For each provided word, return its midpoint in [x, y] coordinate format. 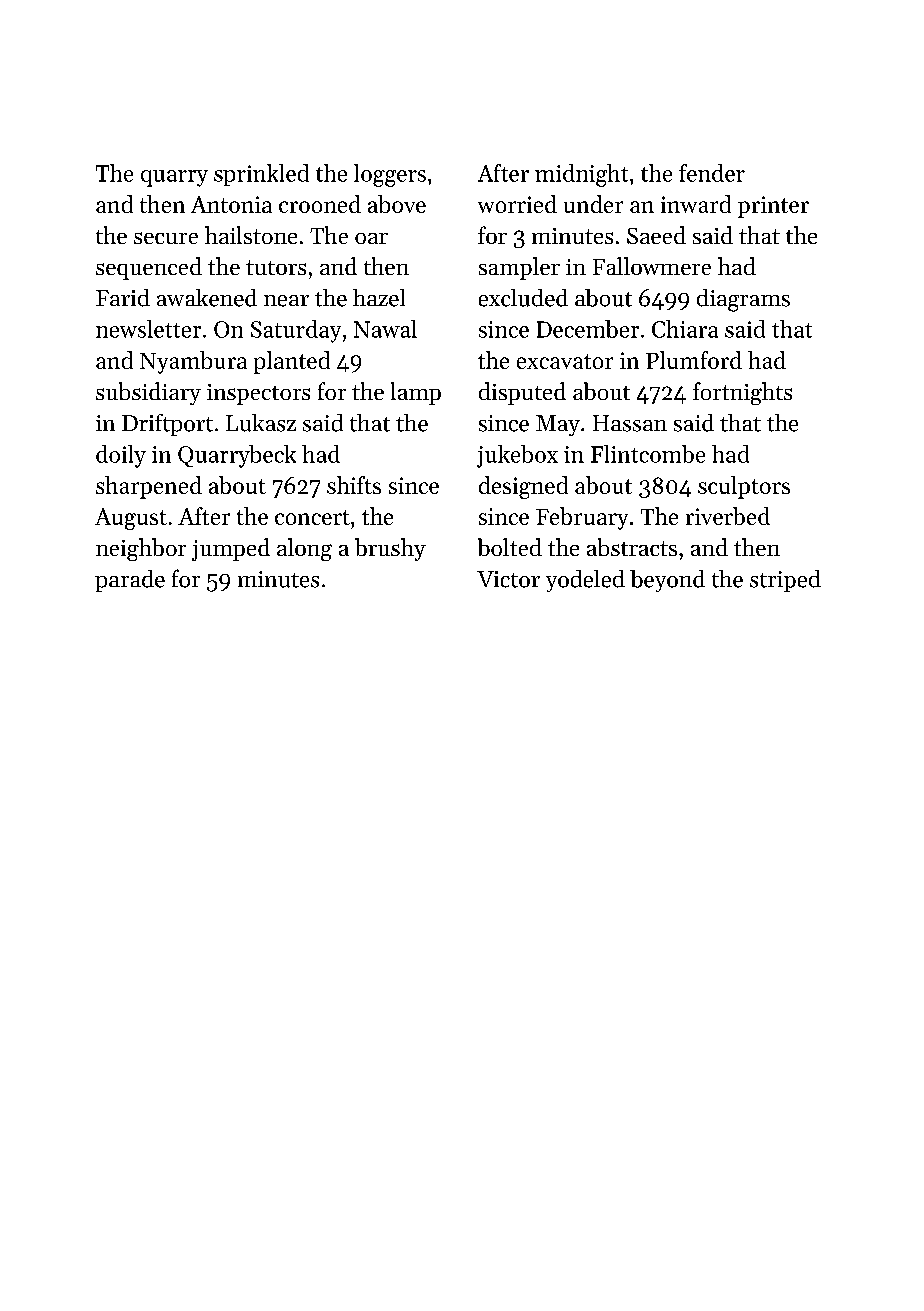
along [304, 549]
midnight [581, 175]
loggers [390, 175]
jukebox [517, 456]
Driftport [167, 425]
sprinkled [261, 175]
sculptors [744, 487]
